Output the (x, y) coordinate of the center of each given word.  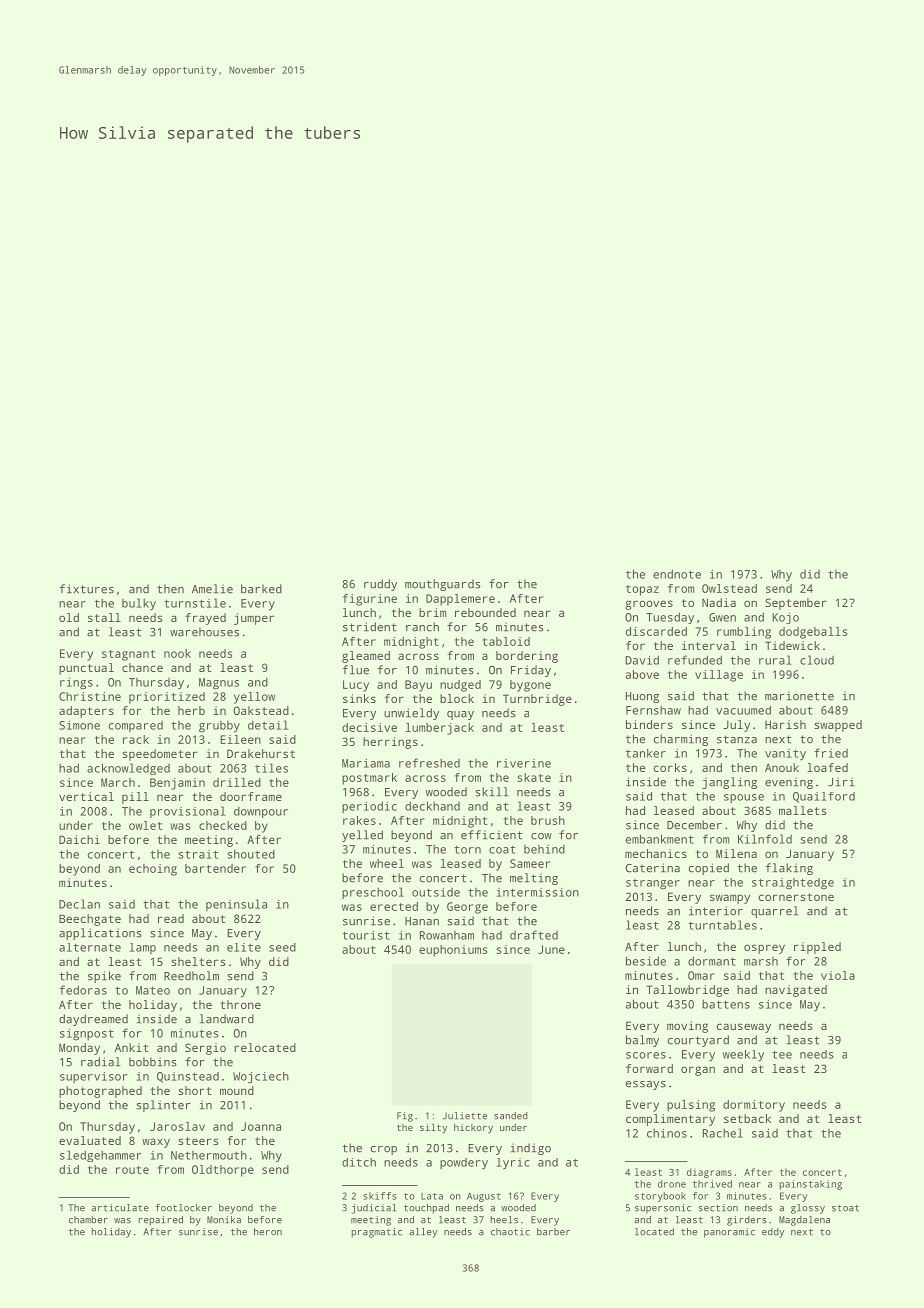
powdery (464, 1163)
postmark (369, 779)
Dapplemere (460, 600)
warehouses (204, 632)
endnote (677, 574)
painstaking (811, 1185)
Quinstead (188, 1077)
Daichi (79, 839)
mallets (803, 810)
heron (268, 1232)
